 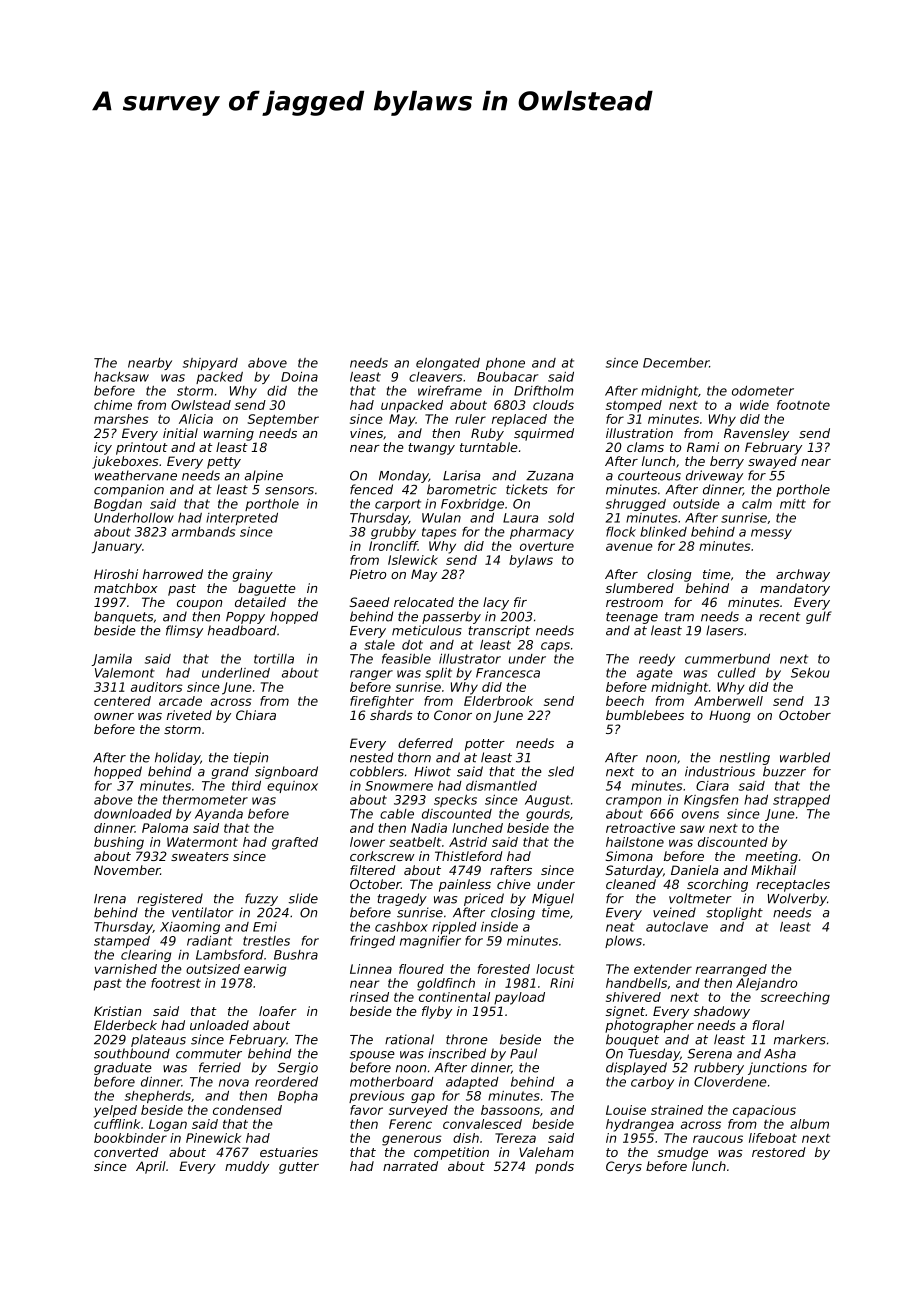 What do you see at coordinates (519, 998) in the screenshot?
I see `payload` at bounding box center [519, 998].
